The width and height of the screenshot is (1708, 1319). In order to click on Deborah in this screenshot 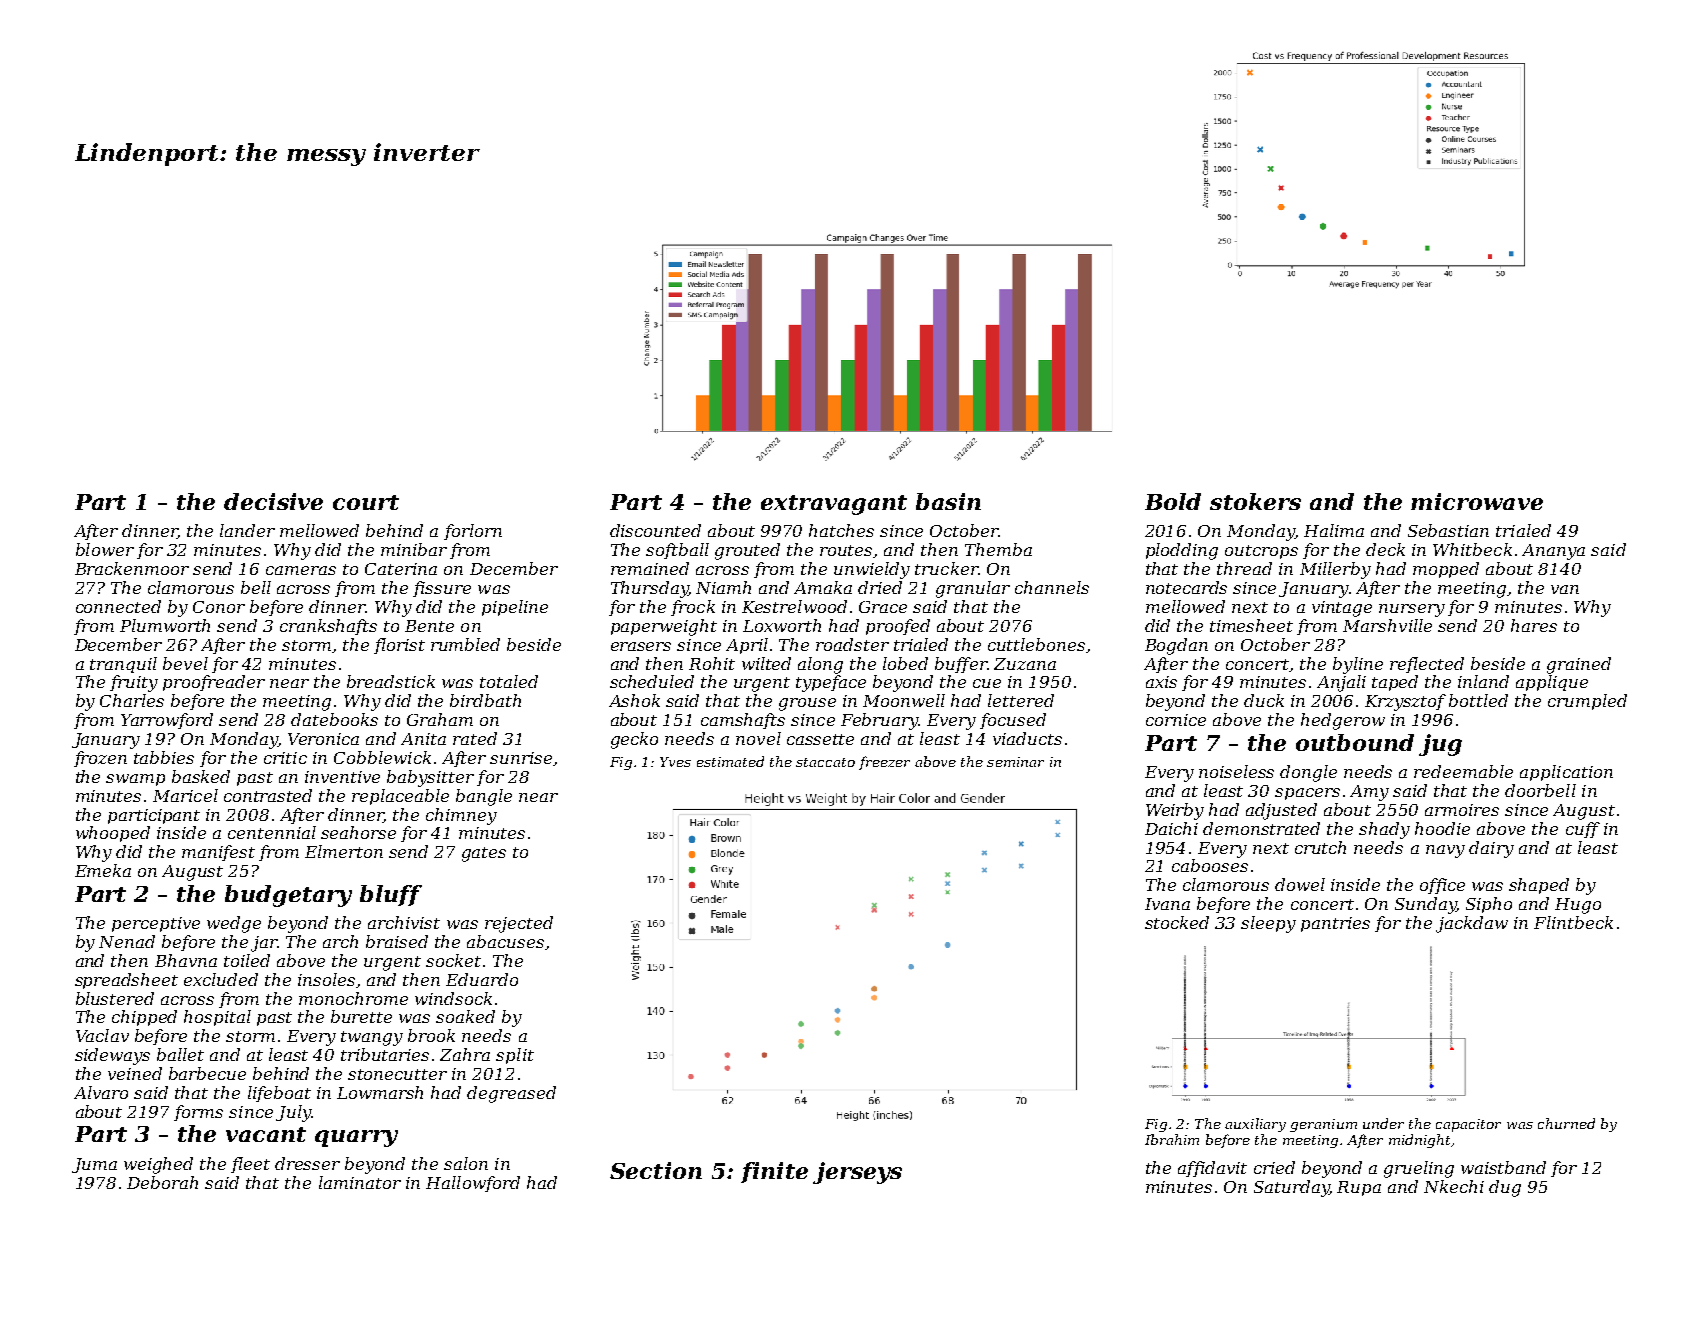, I will do `click(162, 1182)`.
